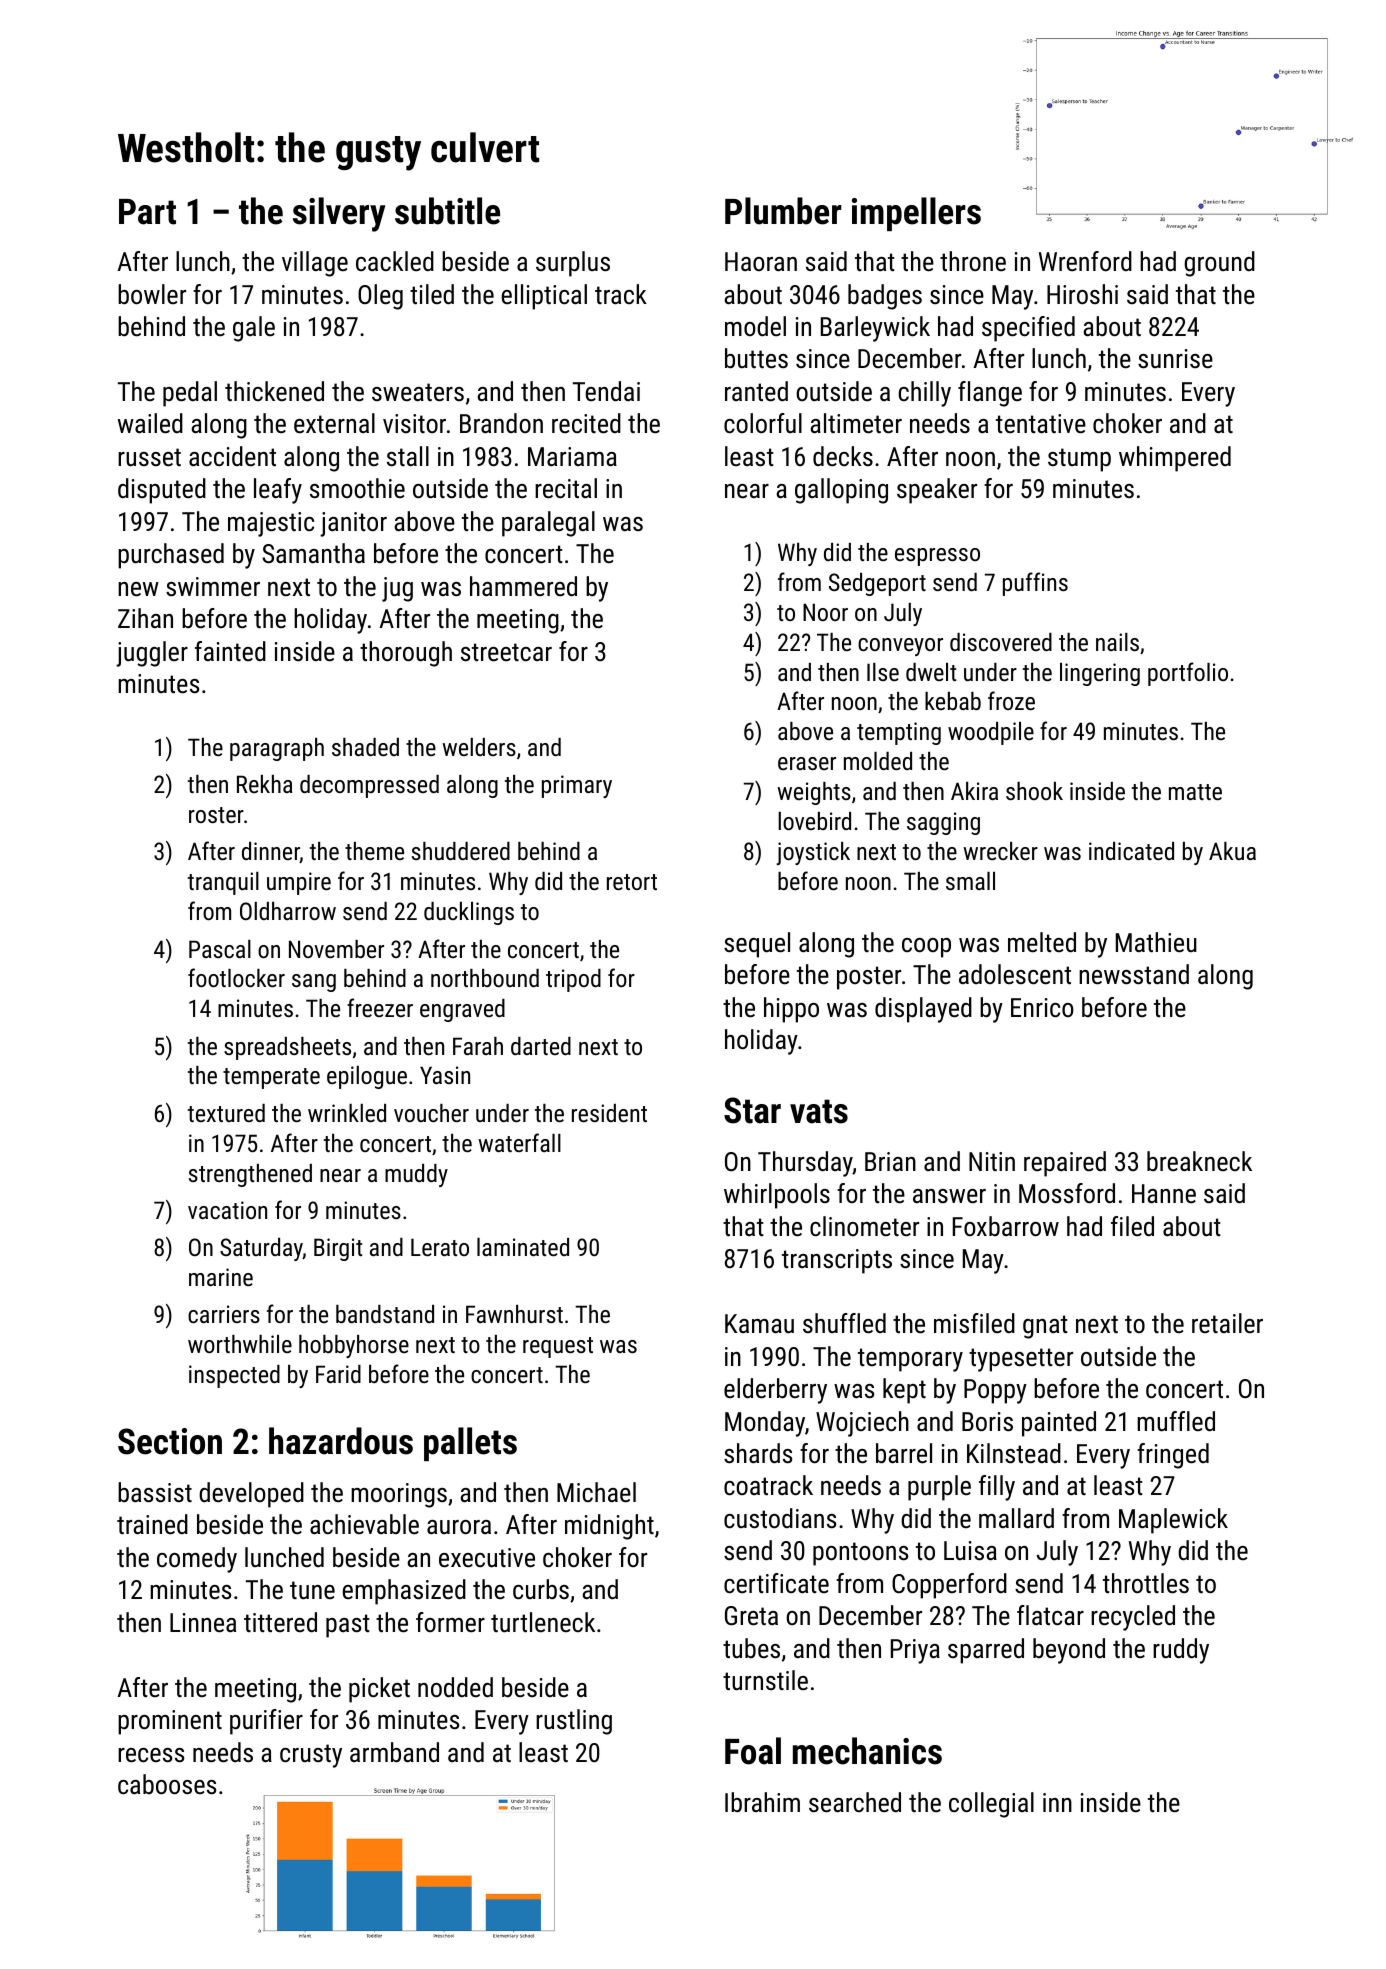 This page has width=1386, height=1969. Describe the element at coordinates (1219, 264) in the page. I see `ground` at that location.
